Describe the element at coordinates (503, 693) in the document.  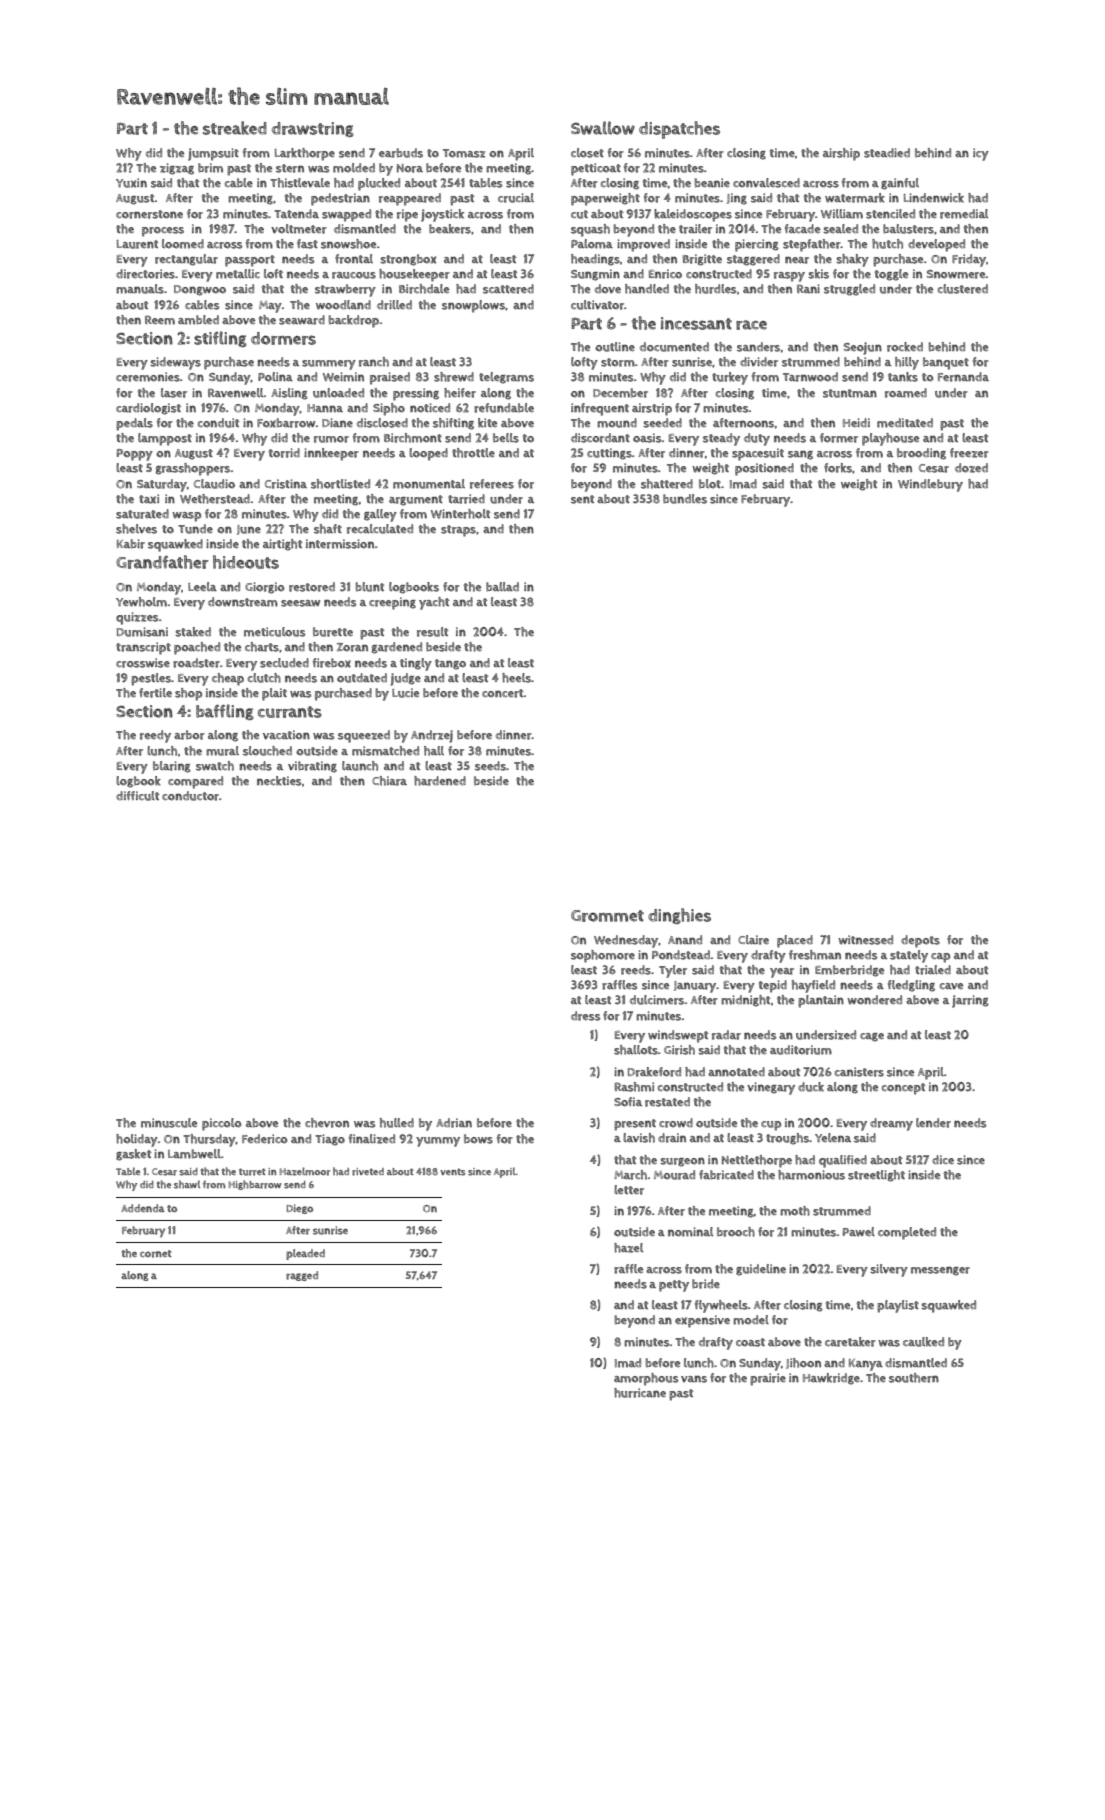
I see `concert` at that location.
